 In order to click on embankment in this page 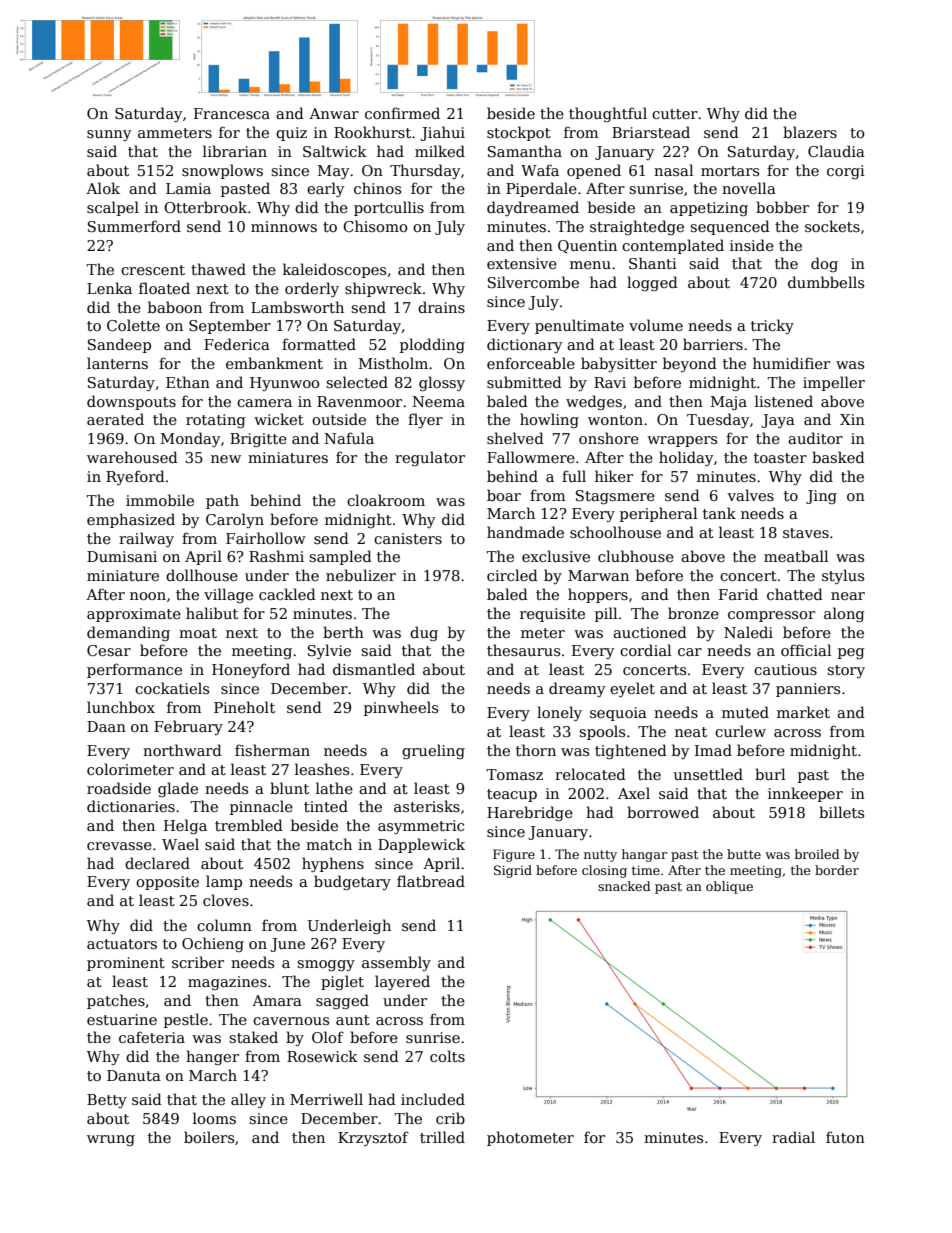, I will do `click(274, 363)`.
